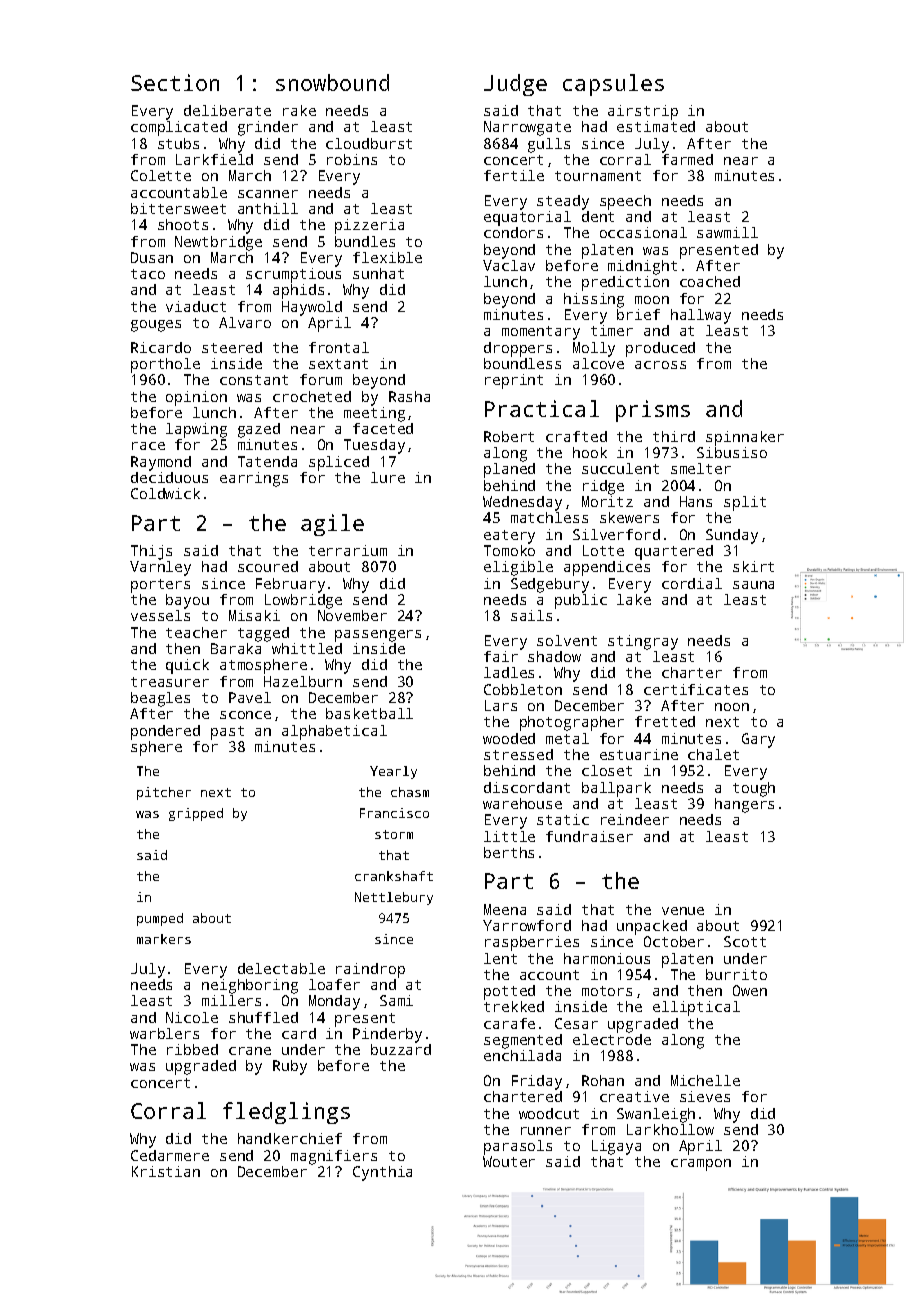 Image resolution: width=924 pixels, height=1314 pixels. I want to click on gripped, so click(196, 814).
